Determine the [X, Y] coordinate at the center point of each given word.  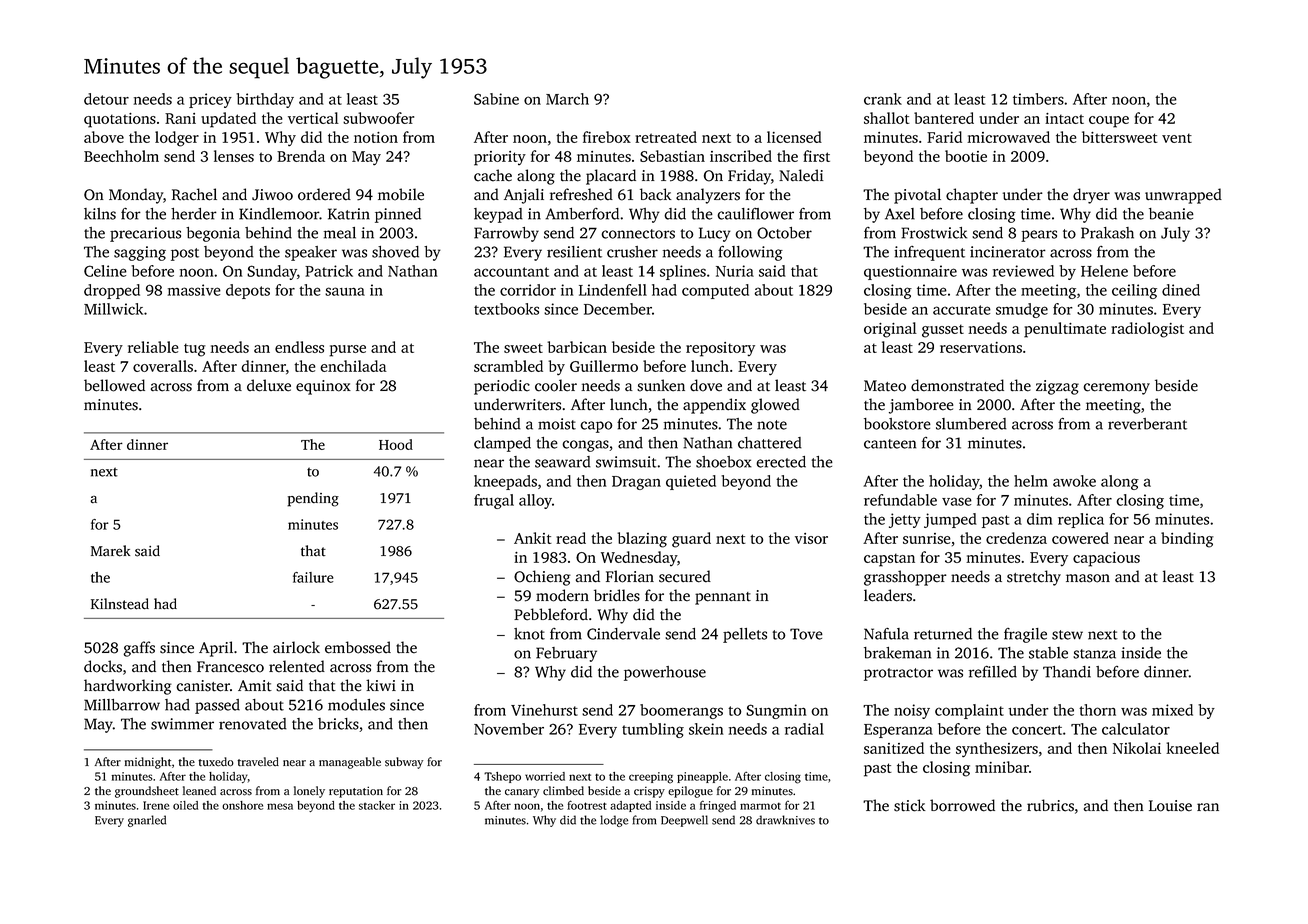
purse [347, 351]
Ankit [533, 538]
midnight [148, 763]
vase [957, 501]
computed [715, 291]
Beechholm [121, 156]
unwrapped [1183, 196]
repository [720, 349]
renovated [253, 724]
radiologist [1147, 330]
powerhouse [665, 673]
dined [1181, 290]
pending [313, 499]
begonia [213, 234]
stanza [1094, 654]
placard [611, 177]
